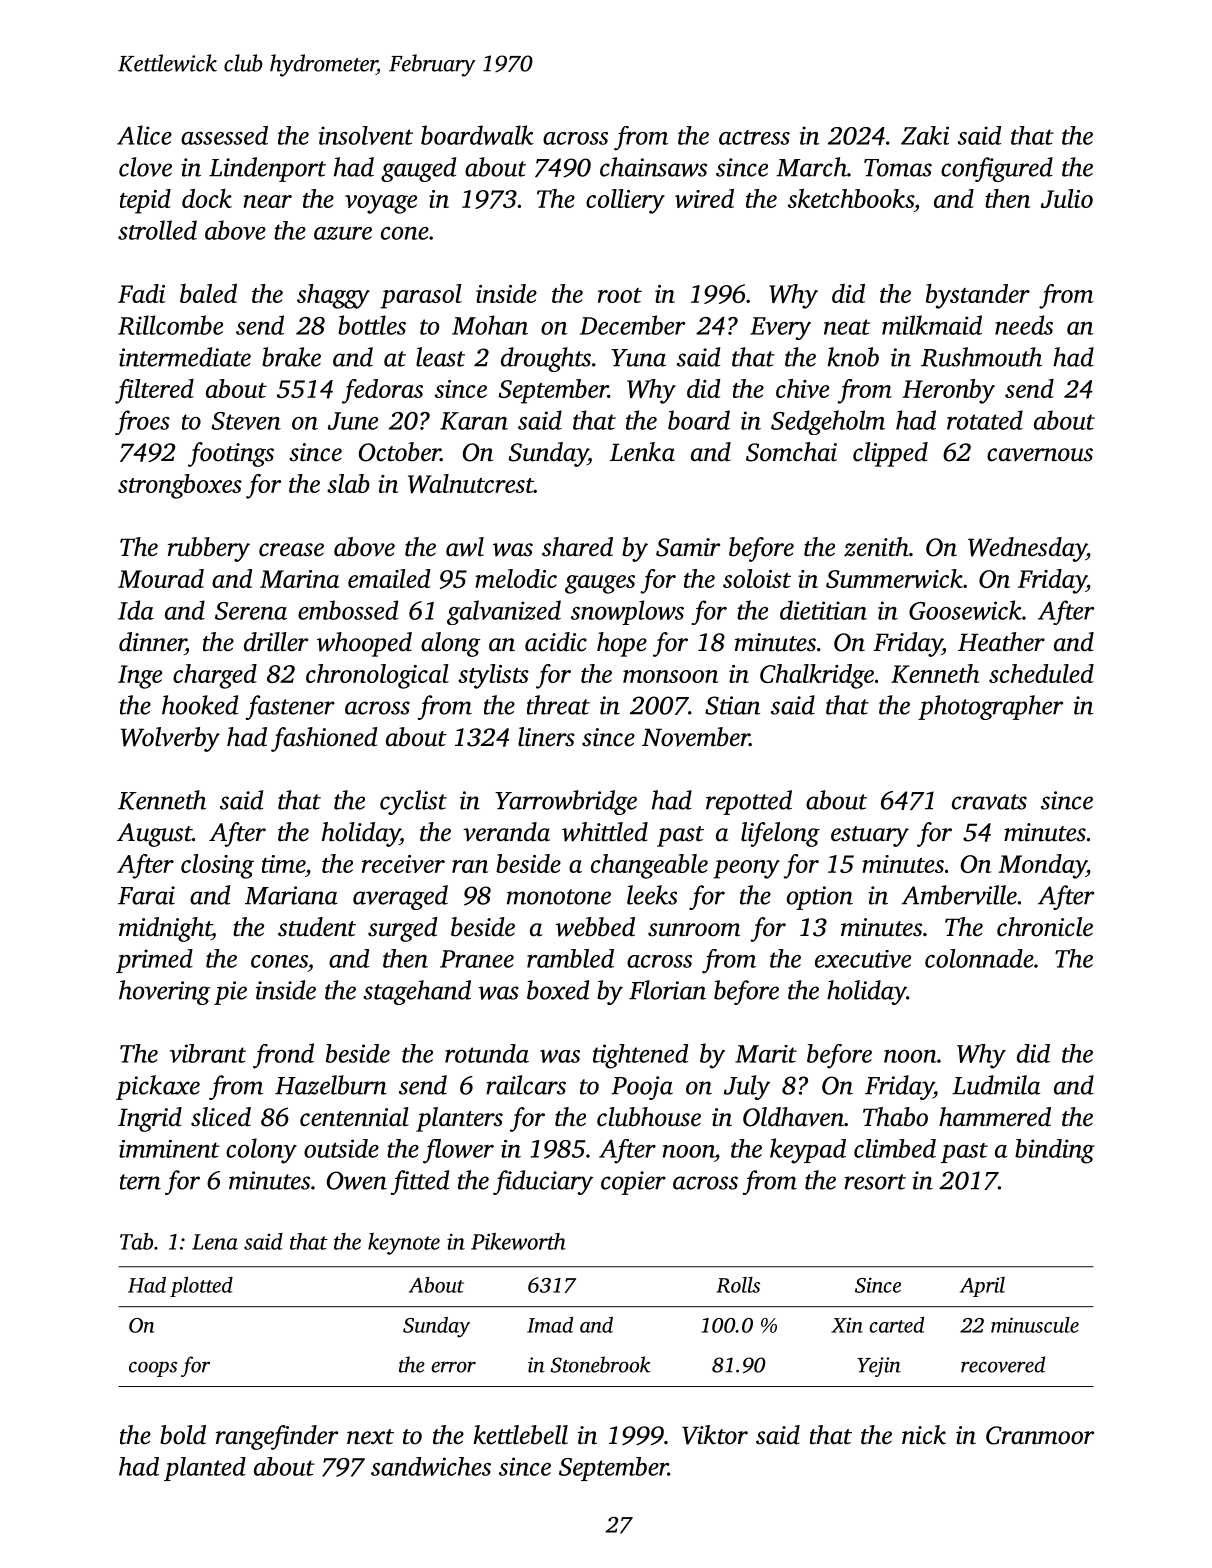  I want to click on configured, so click(997, 169).
